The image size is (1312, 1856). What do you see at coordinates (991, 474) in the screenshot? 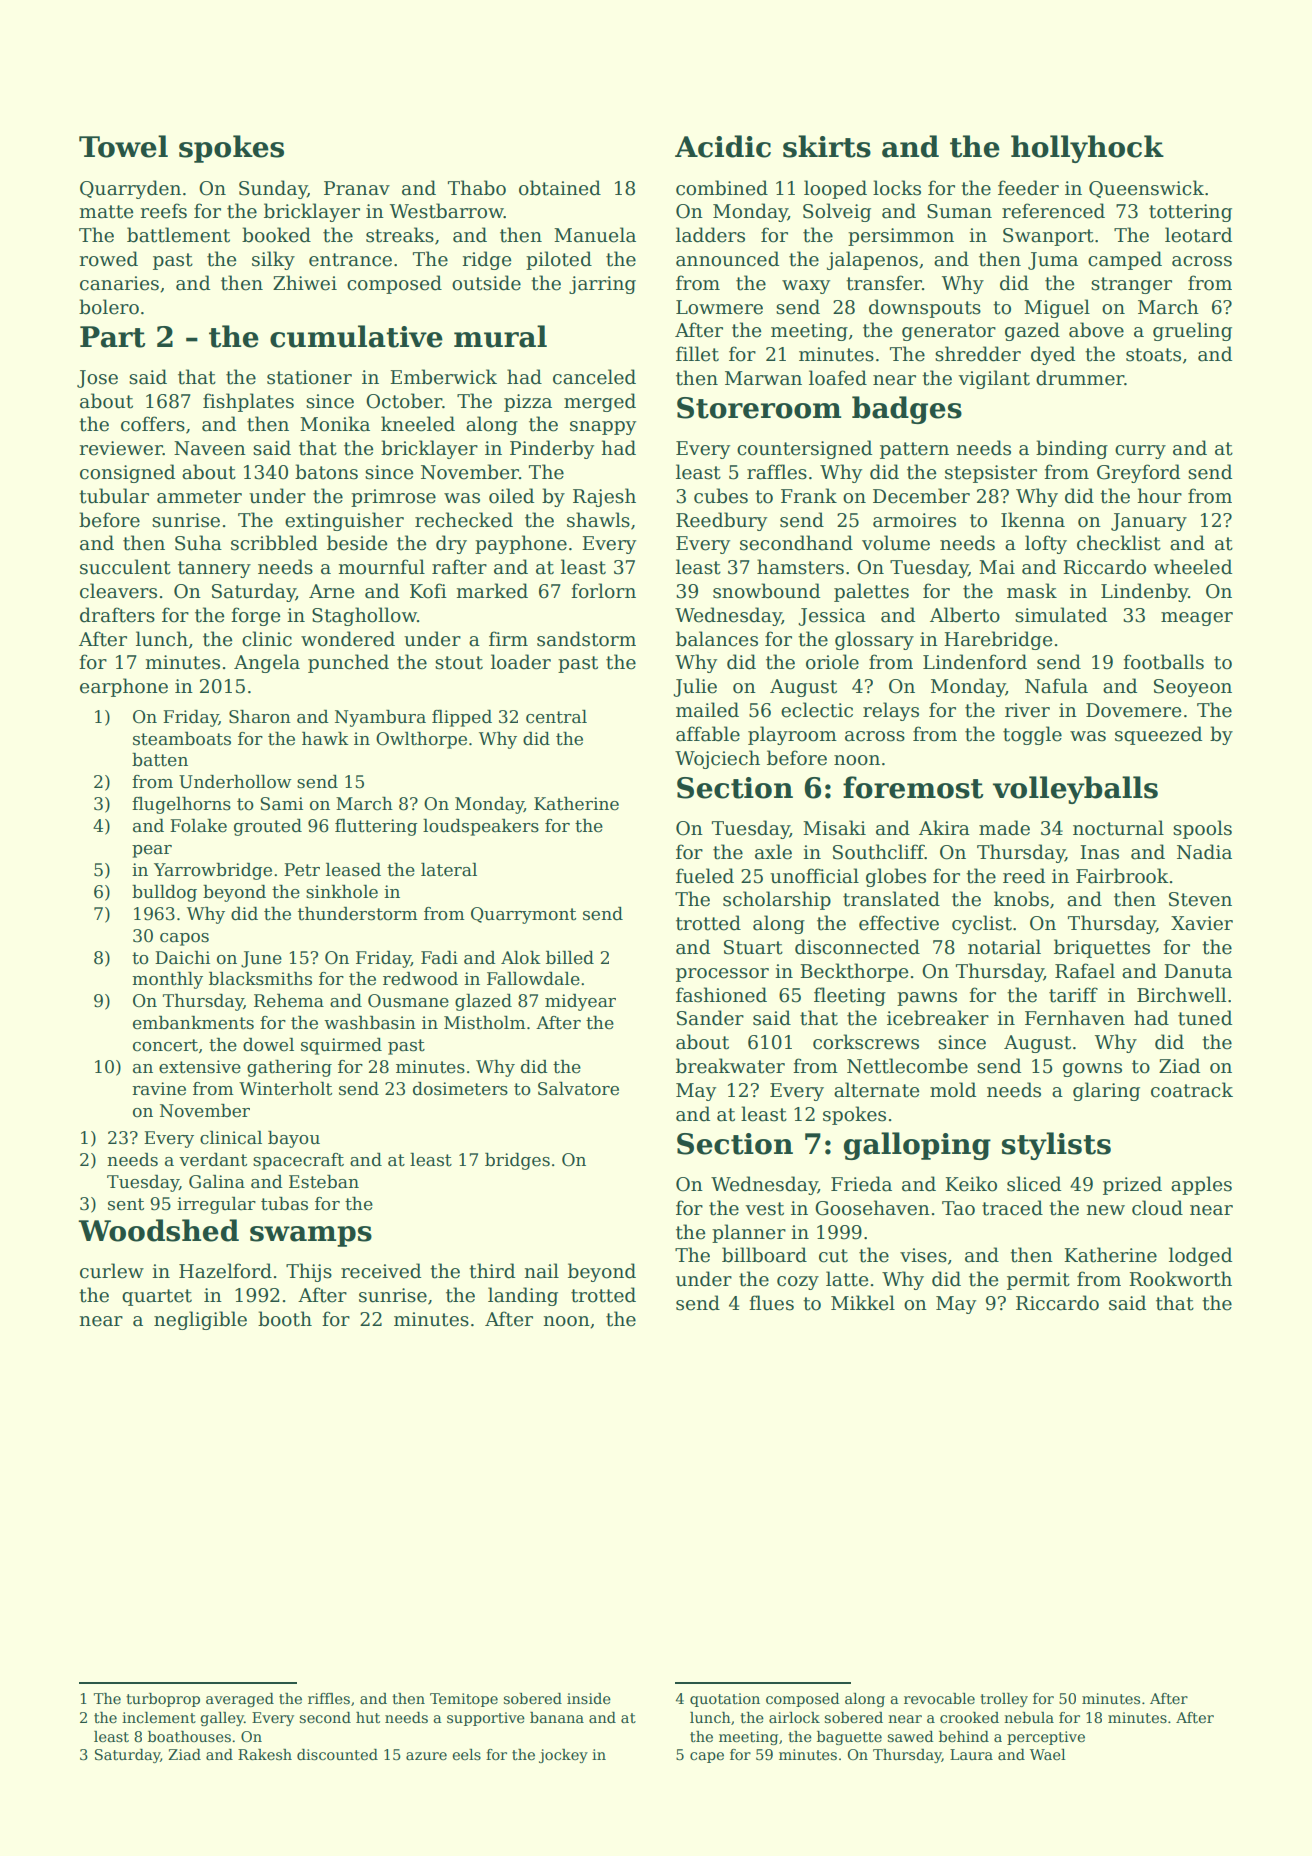
I see `stepsister` at bounding box center [991, 474].
